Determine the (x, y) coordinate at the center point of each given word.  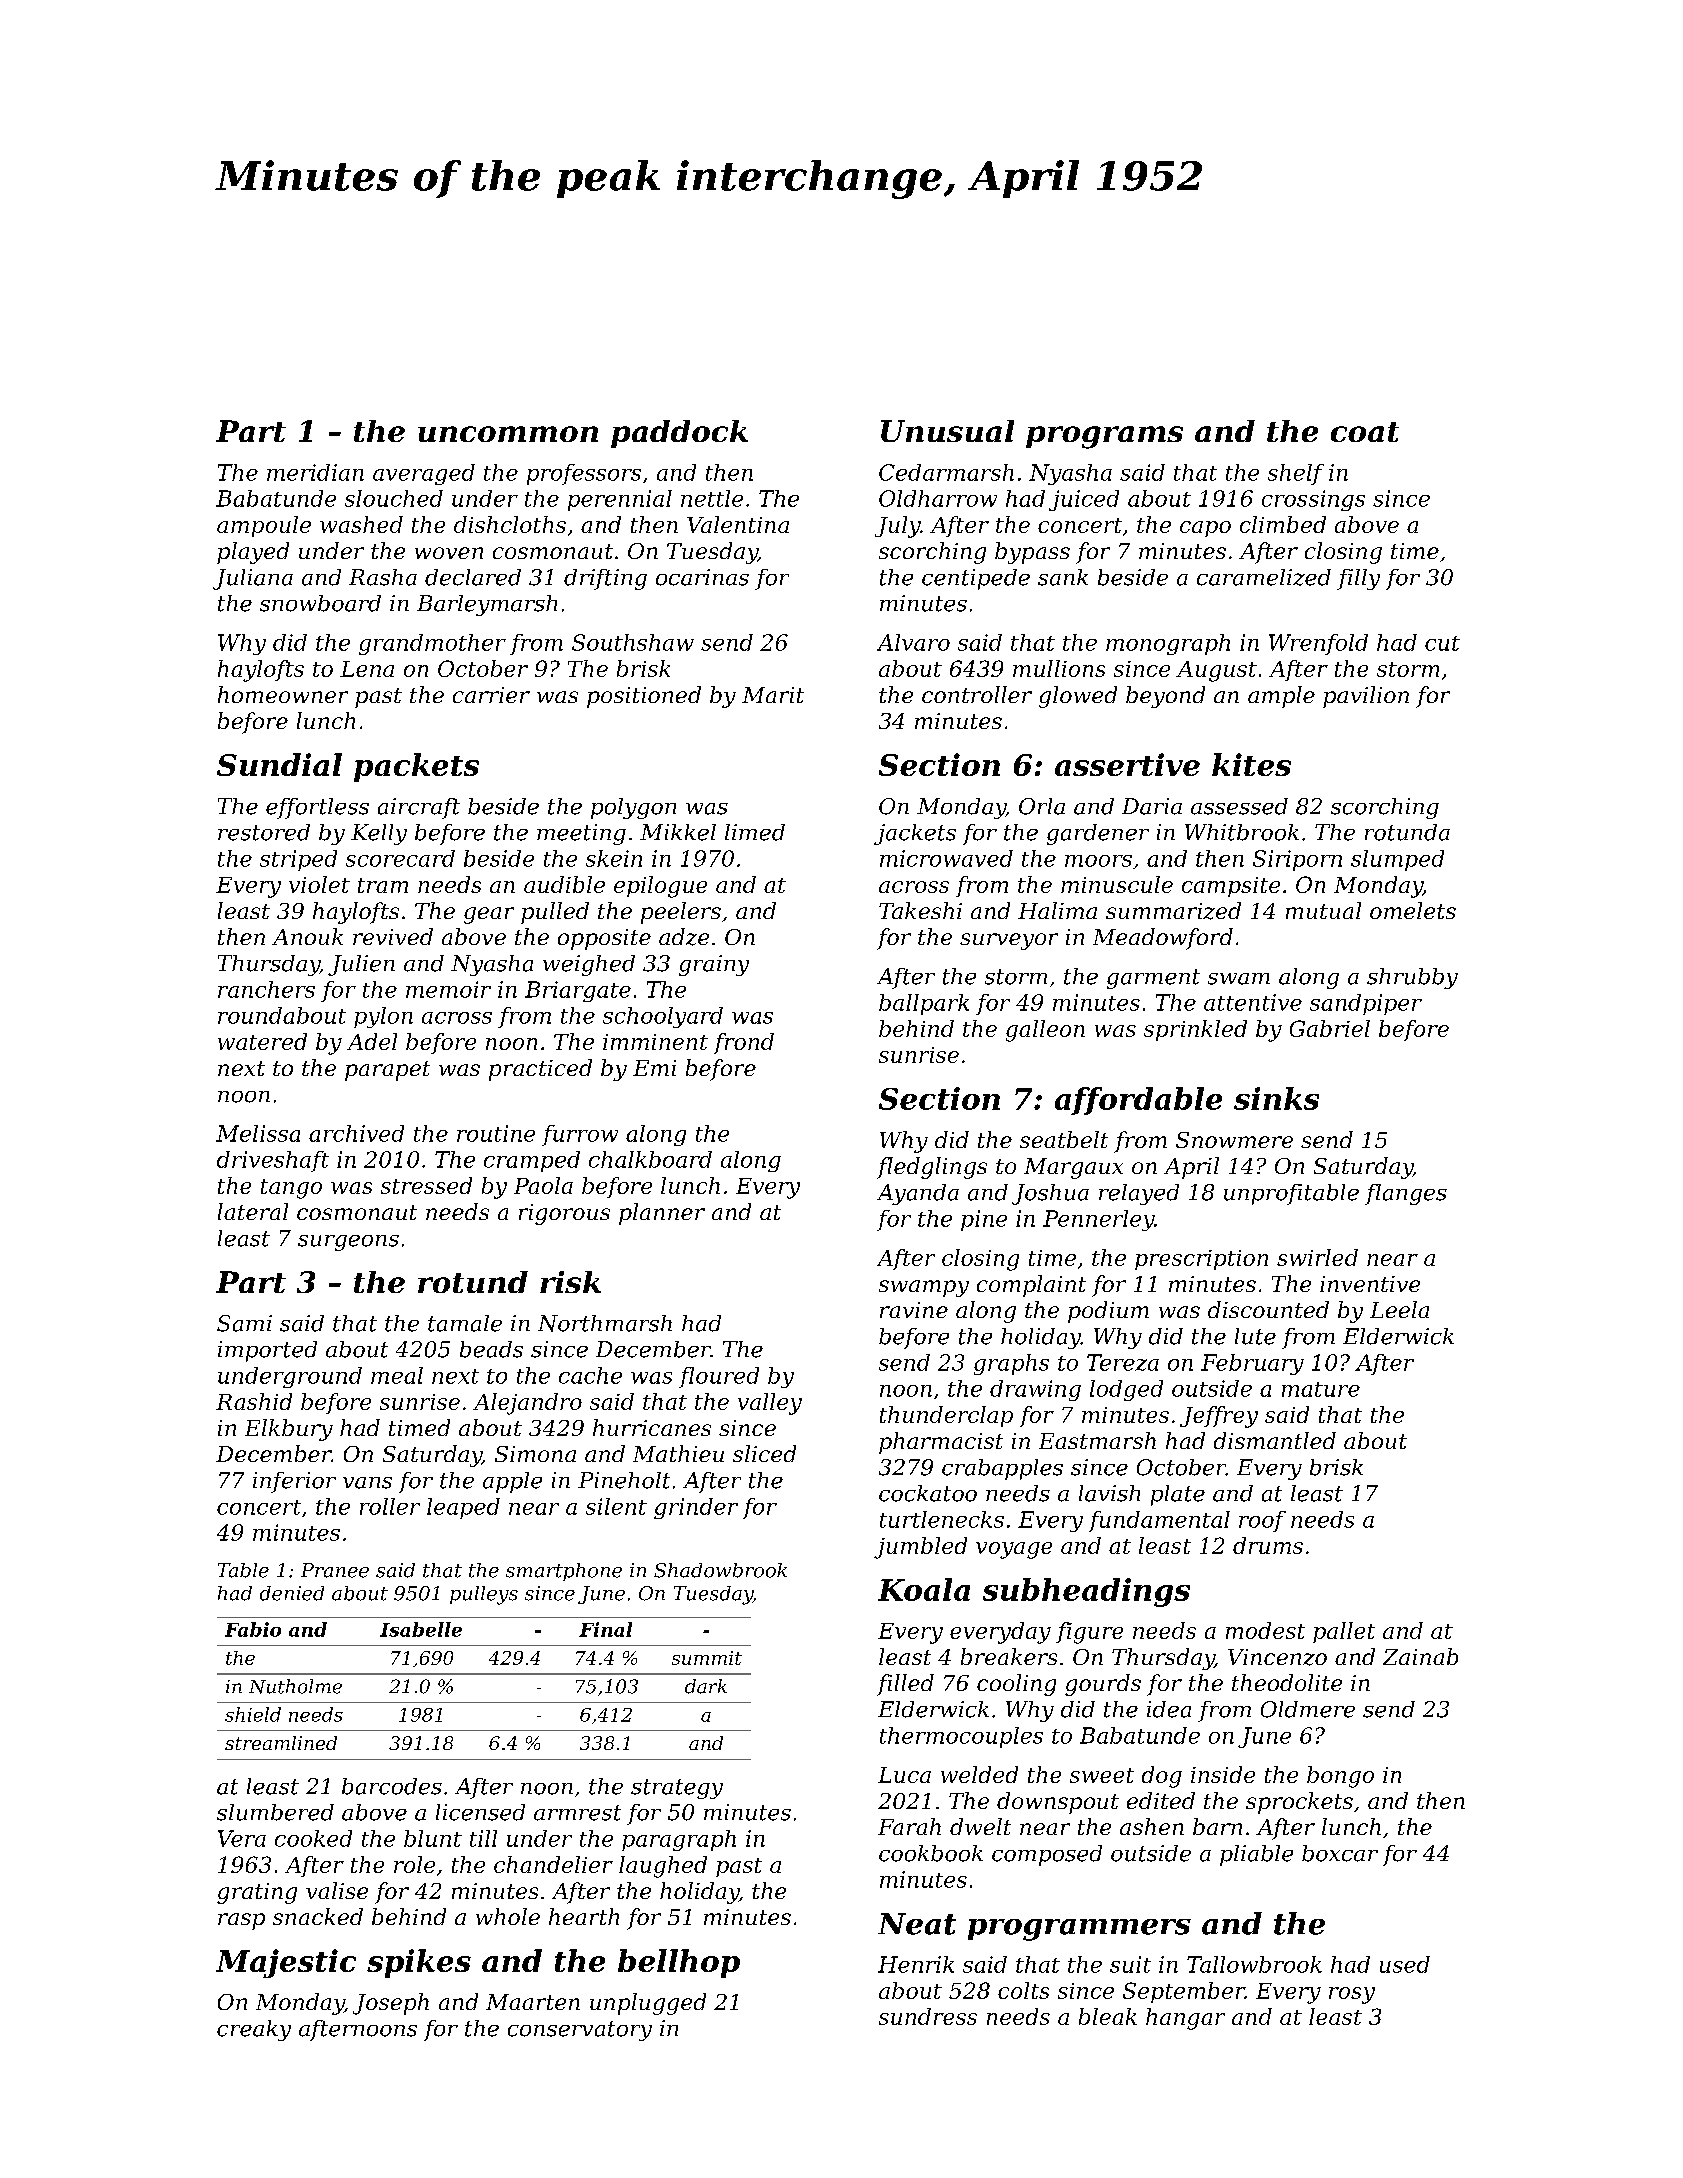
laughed (663, 1867)
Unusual (947, 431)
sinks (1276, 1098)
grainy (714, 965)
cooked (313, 1838)
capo (1205, 529)
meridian (315, 472)
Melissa (258, 1133)
